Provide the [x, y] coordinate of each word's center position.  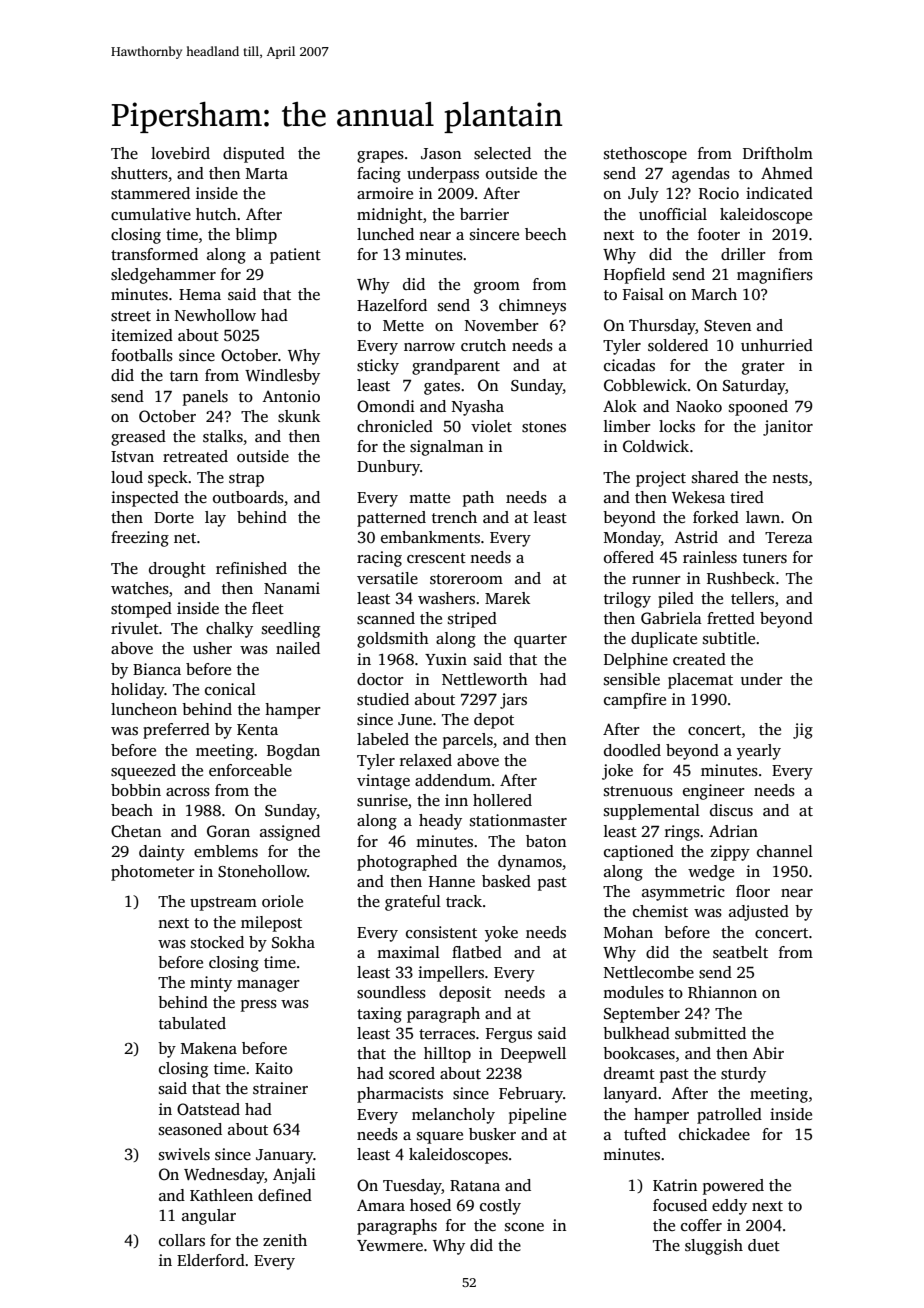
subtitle [729, 638]
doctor [380, 679]
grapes [380, 157]
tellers [752, 598]
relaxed [426, 760]
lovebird [180, 153]
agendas [701, 175]
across [188, 792]
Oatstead [208, 1109]
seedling [291, 630]
